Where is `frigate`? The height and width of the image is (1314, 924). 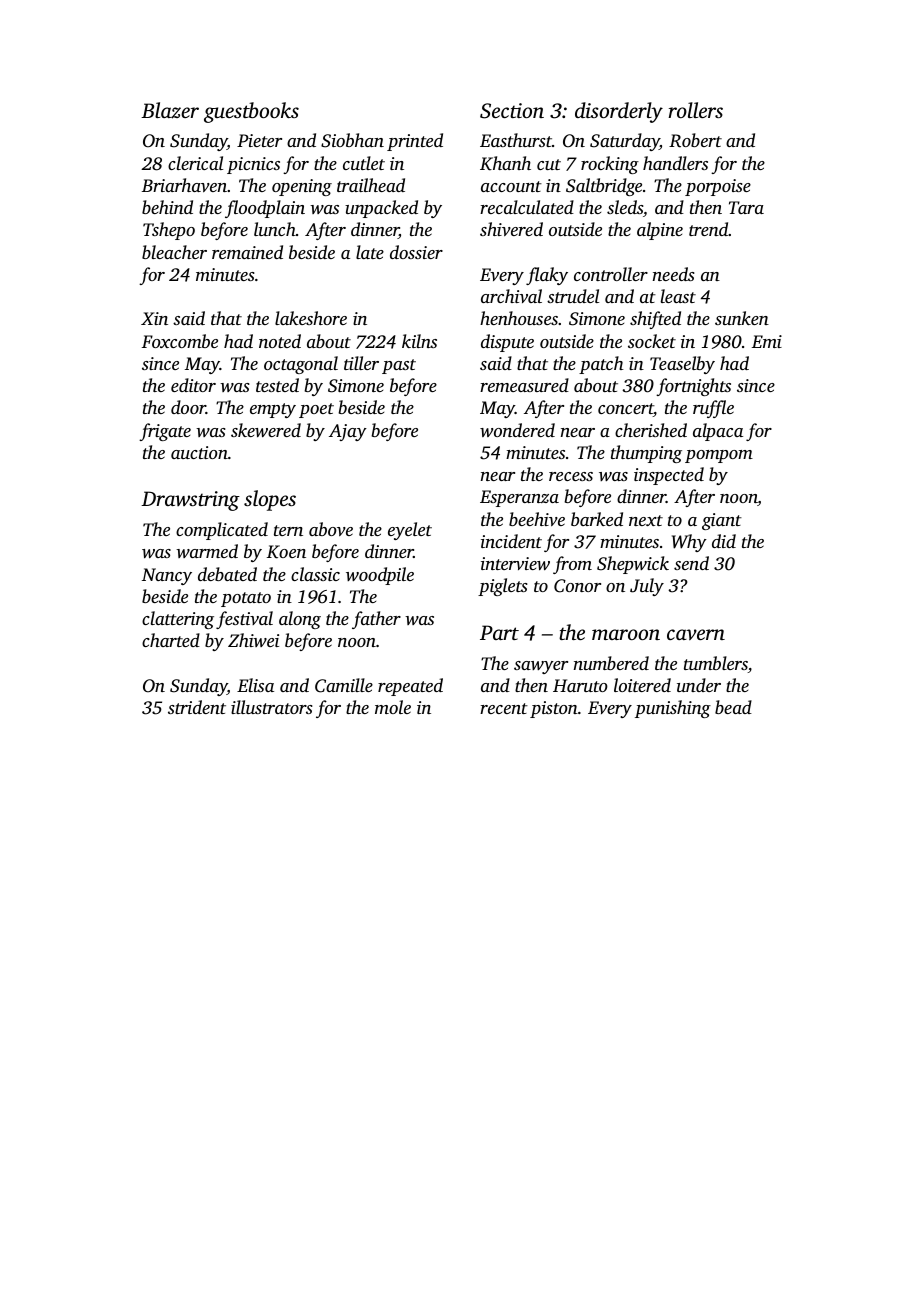 frigate is located at coordinates (165, 432).
